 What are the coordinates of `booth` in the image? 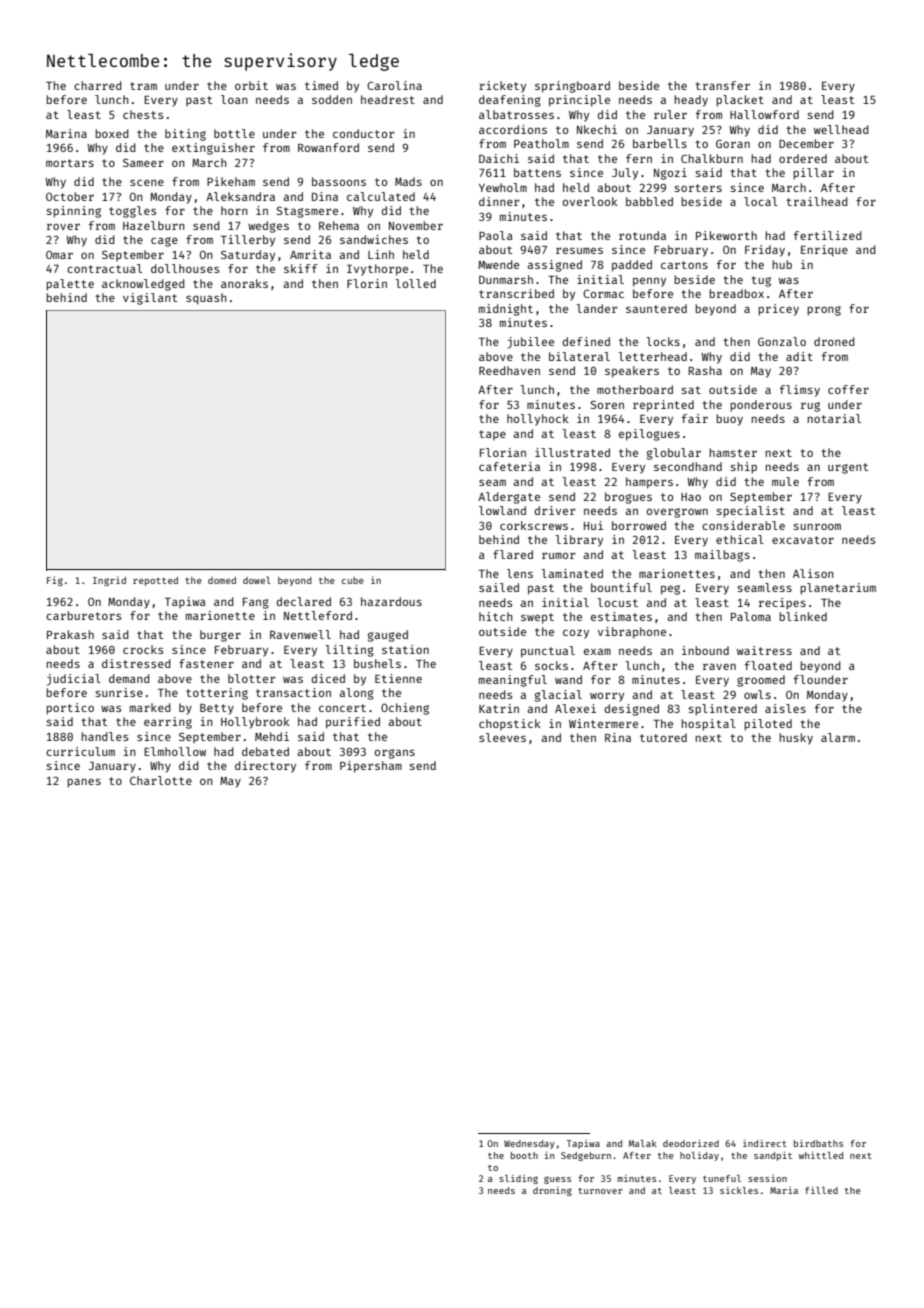 It's located at (524, 1155).
